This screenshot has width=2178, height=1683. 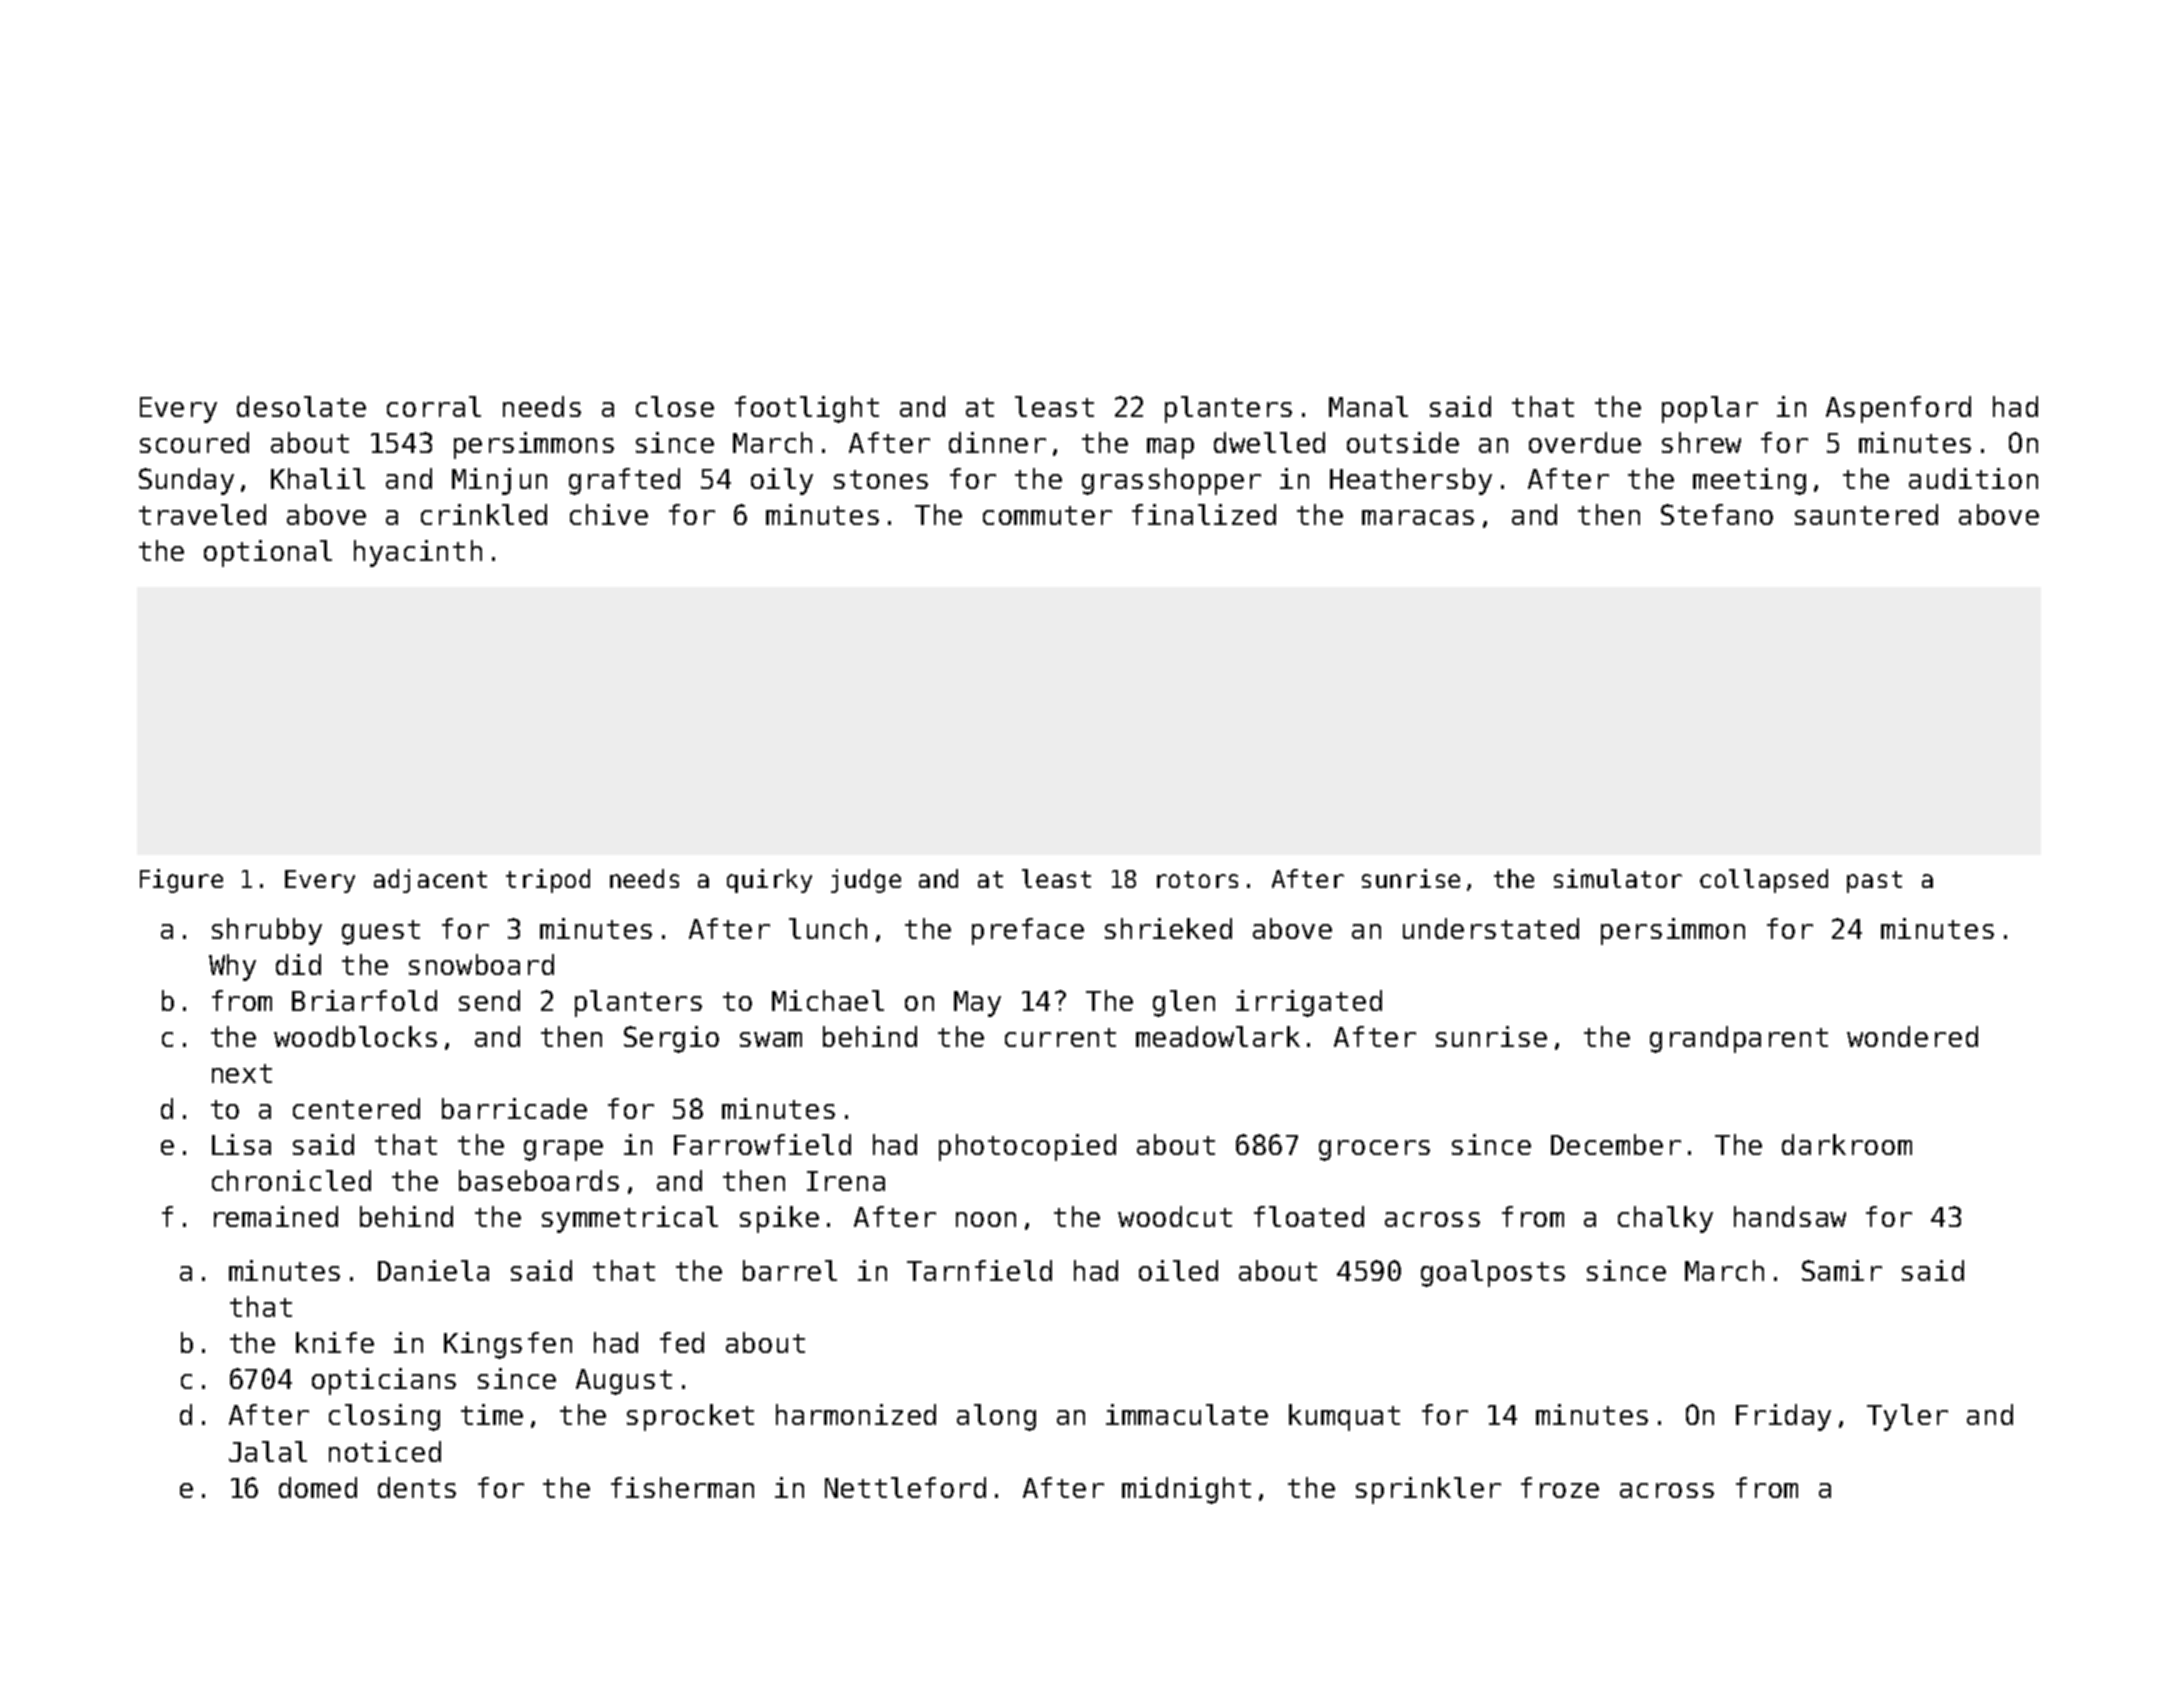 I want to click on past, so click(x=1874, y=882).
